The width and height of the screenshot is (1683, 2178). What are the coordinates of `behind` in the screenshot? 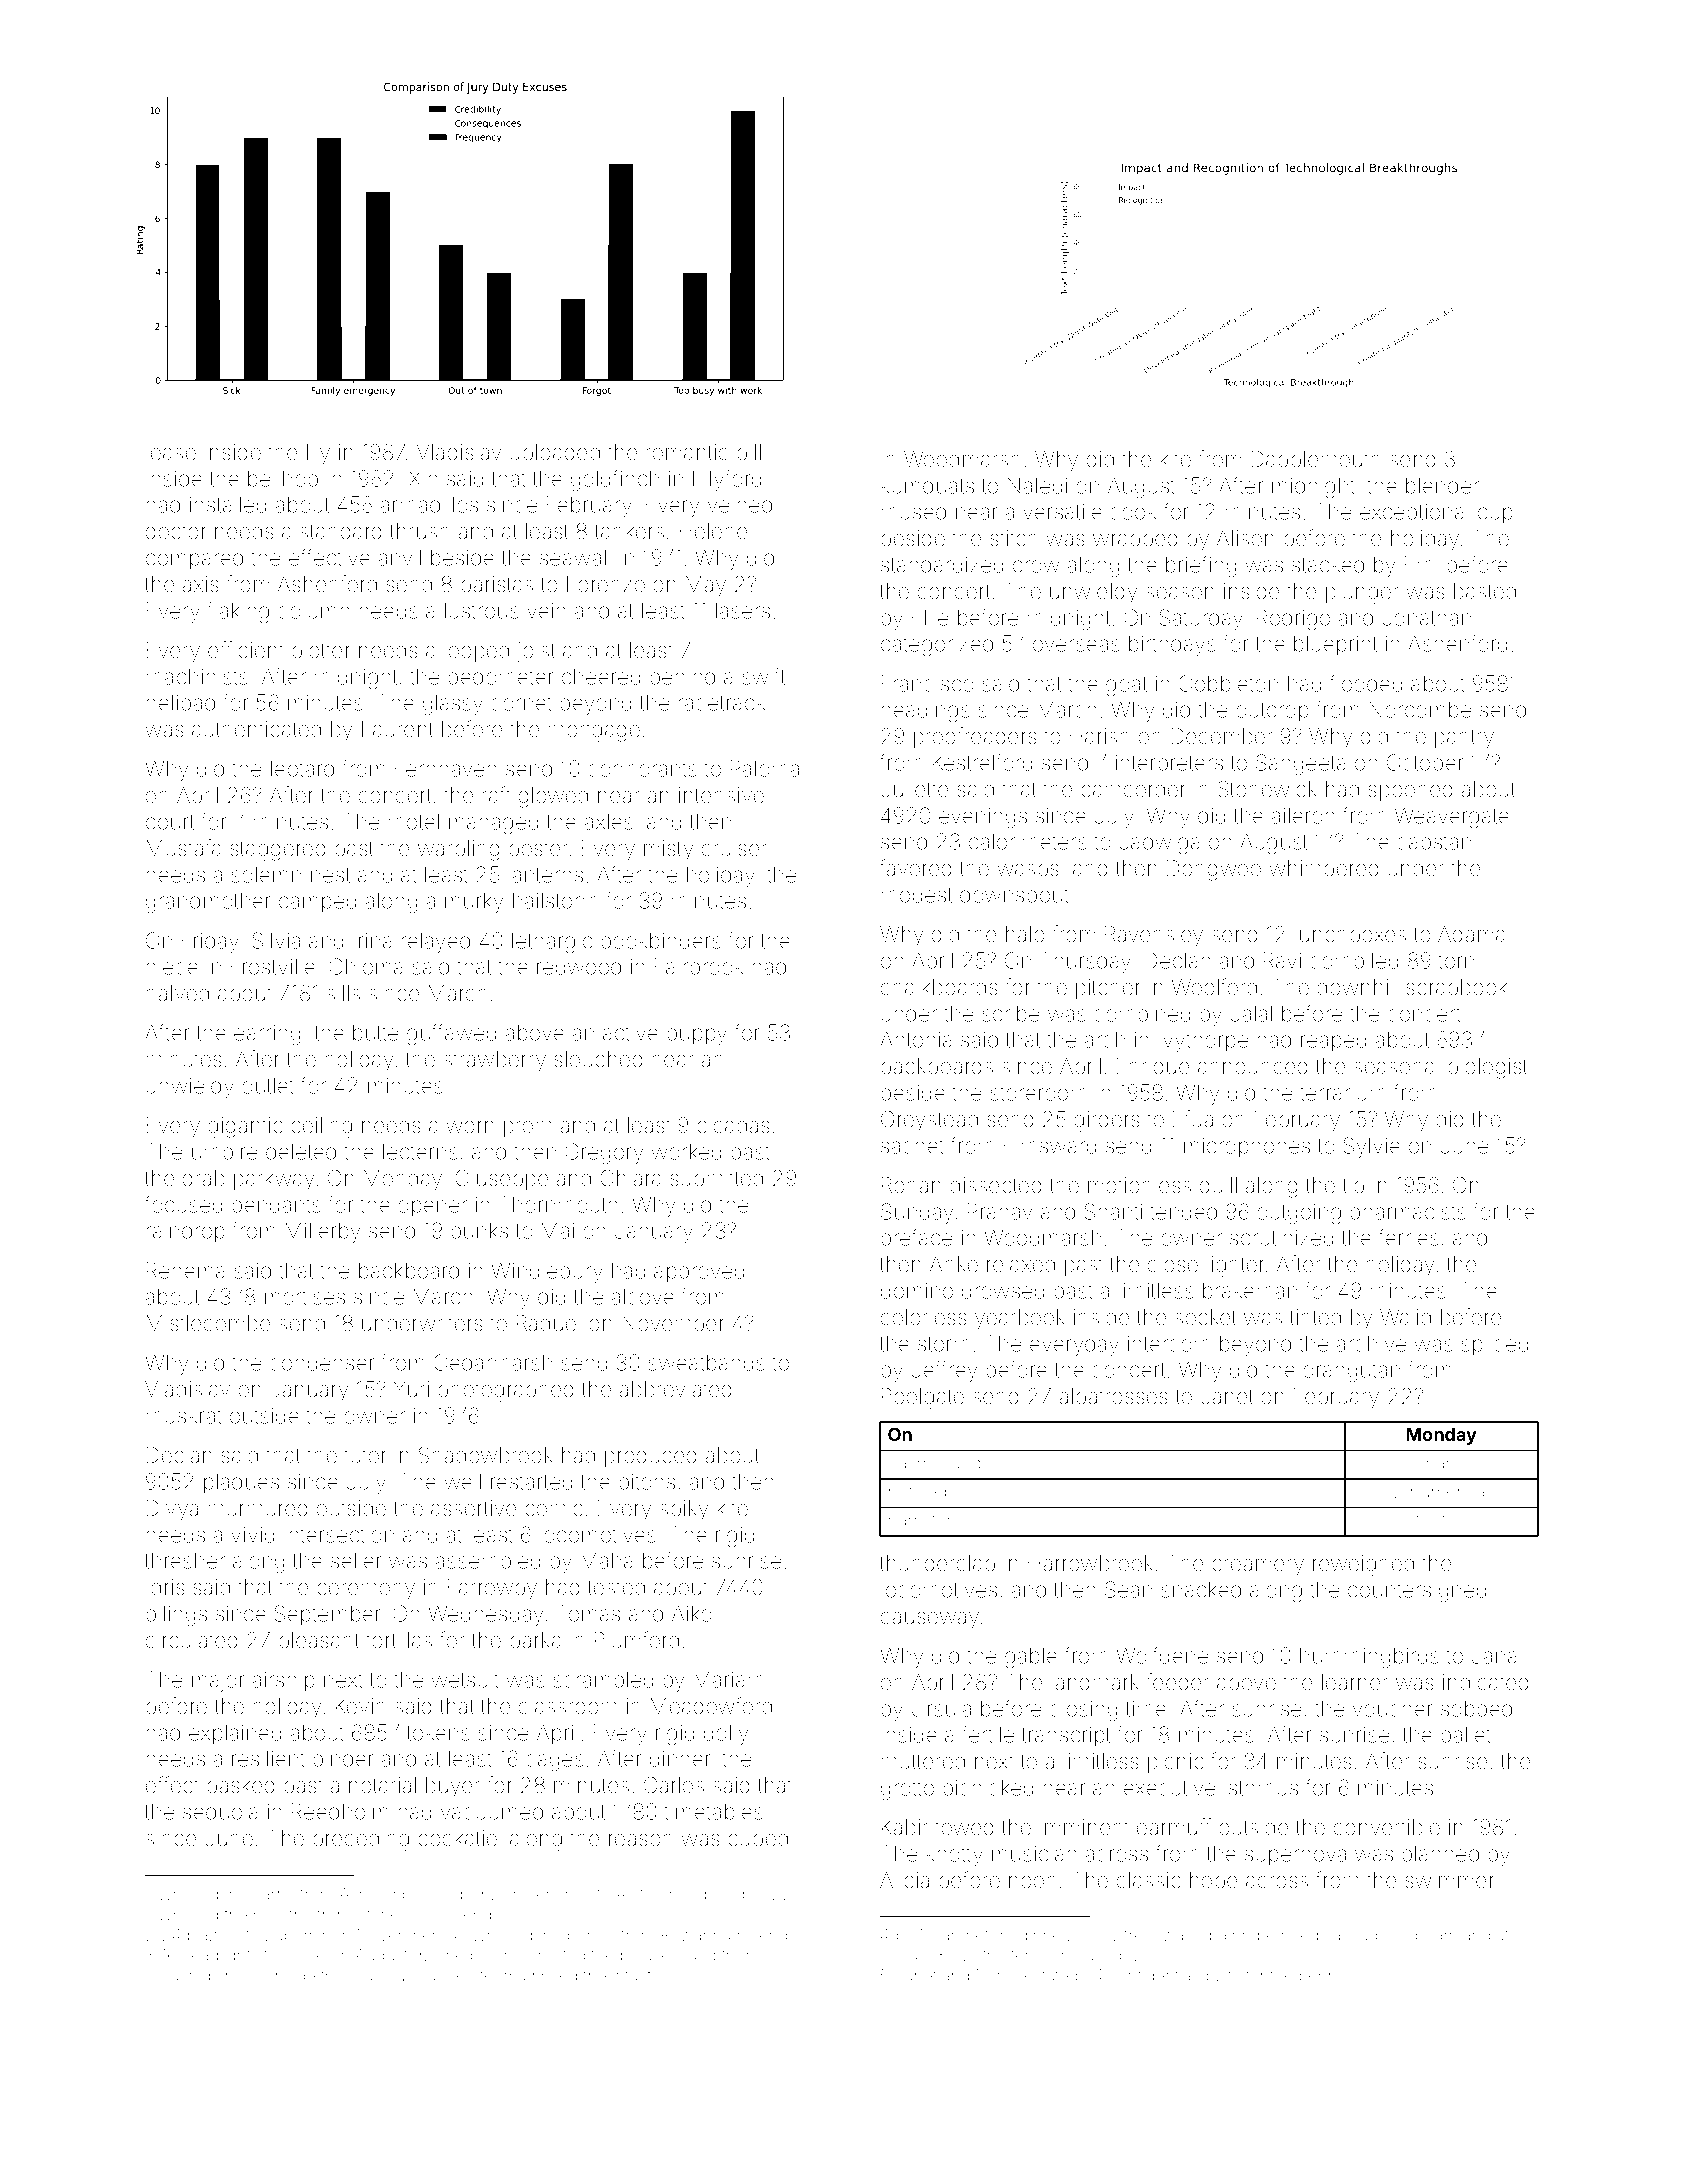 It's located at (682, 676).
